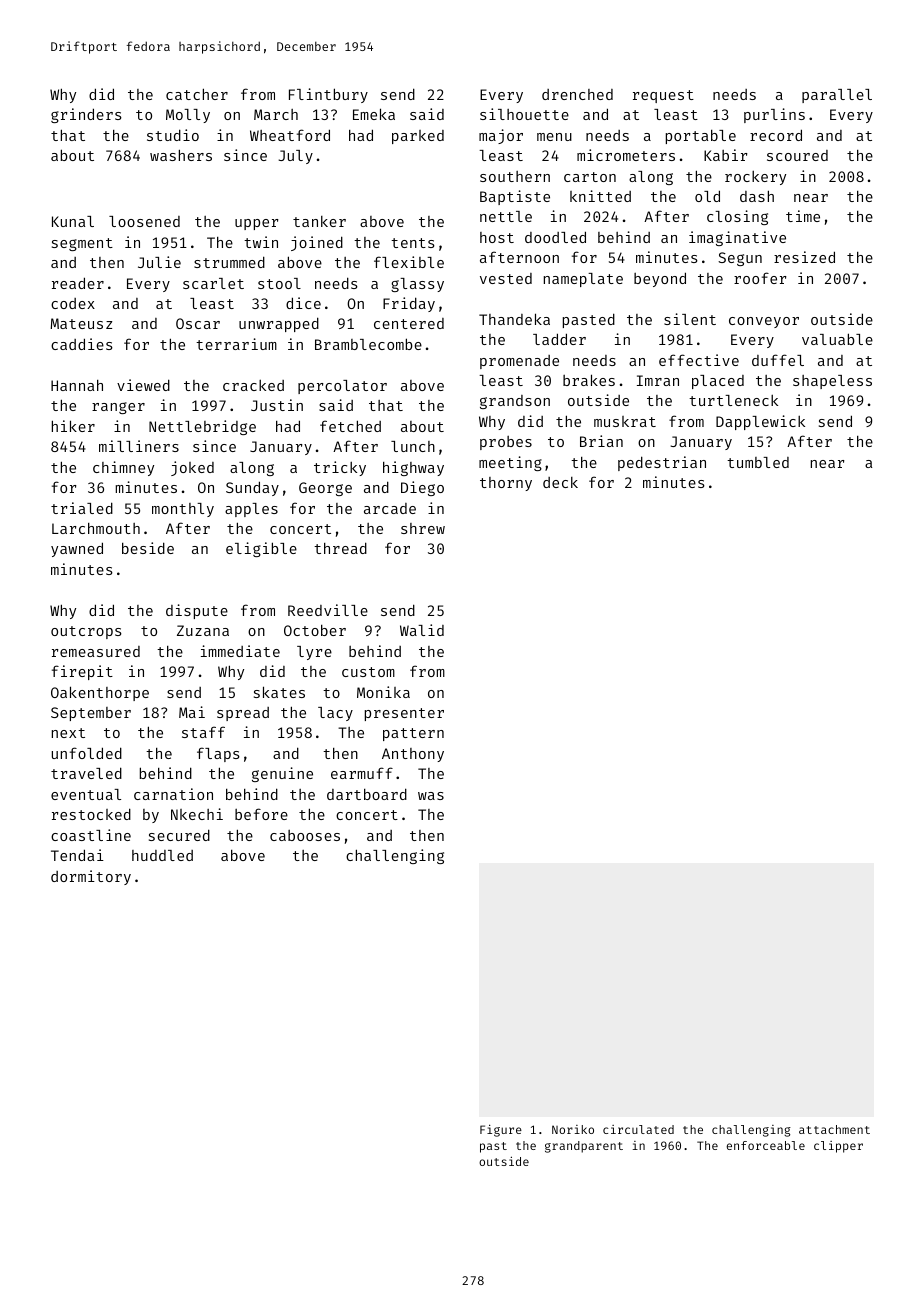 This image has height=1308, width=924. What do you see at coordinates (422, 630) in the image?
I see `Walid` at bounding box center [422, 630].
